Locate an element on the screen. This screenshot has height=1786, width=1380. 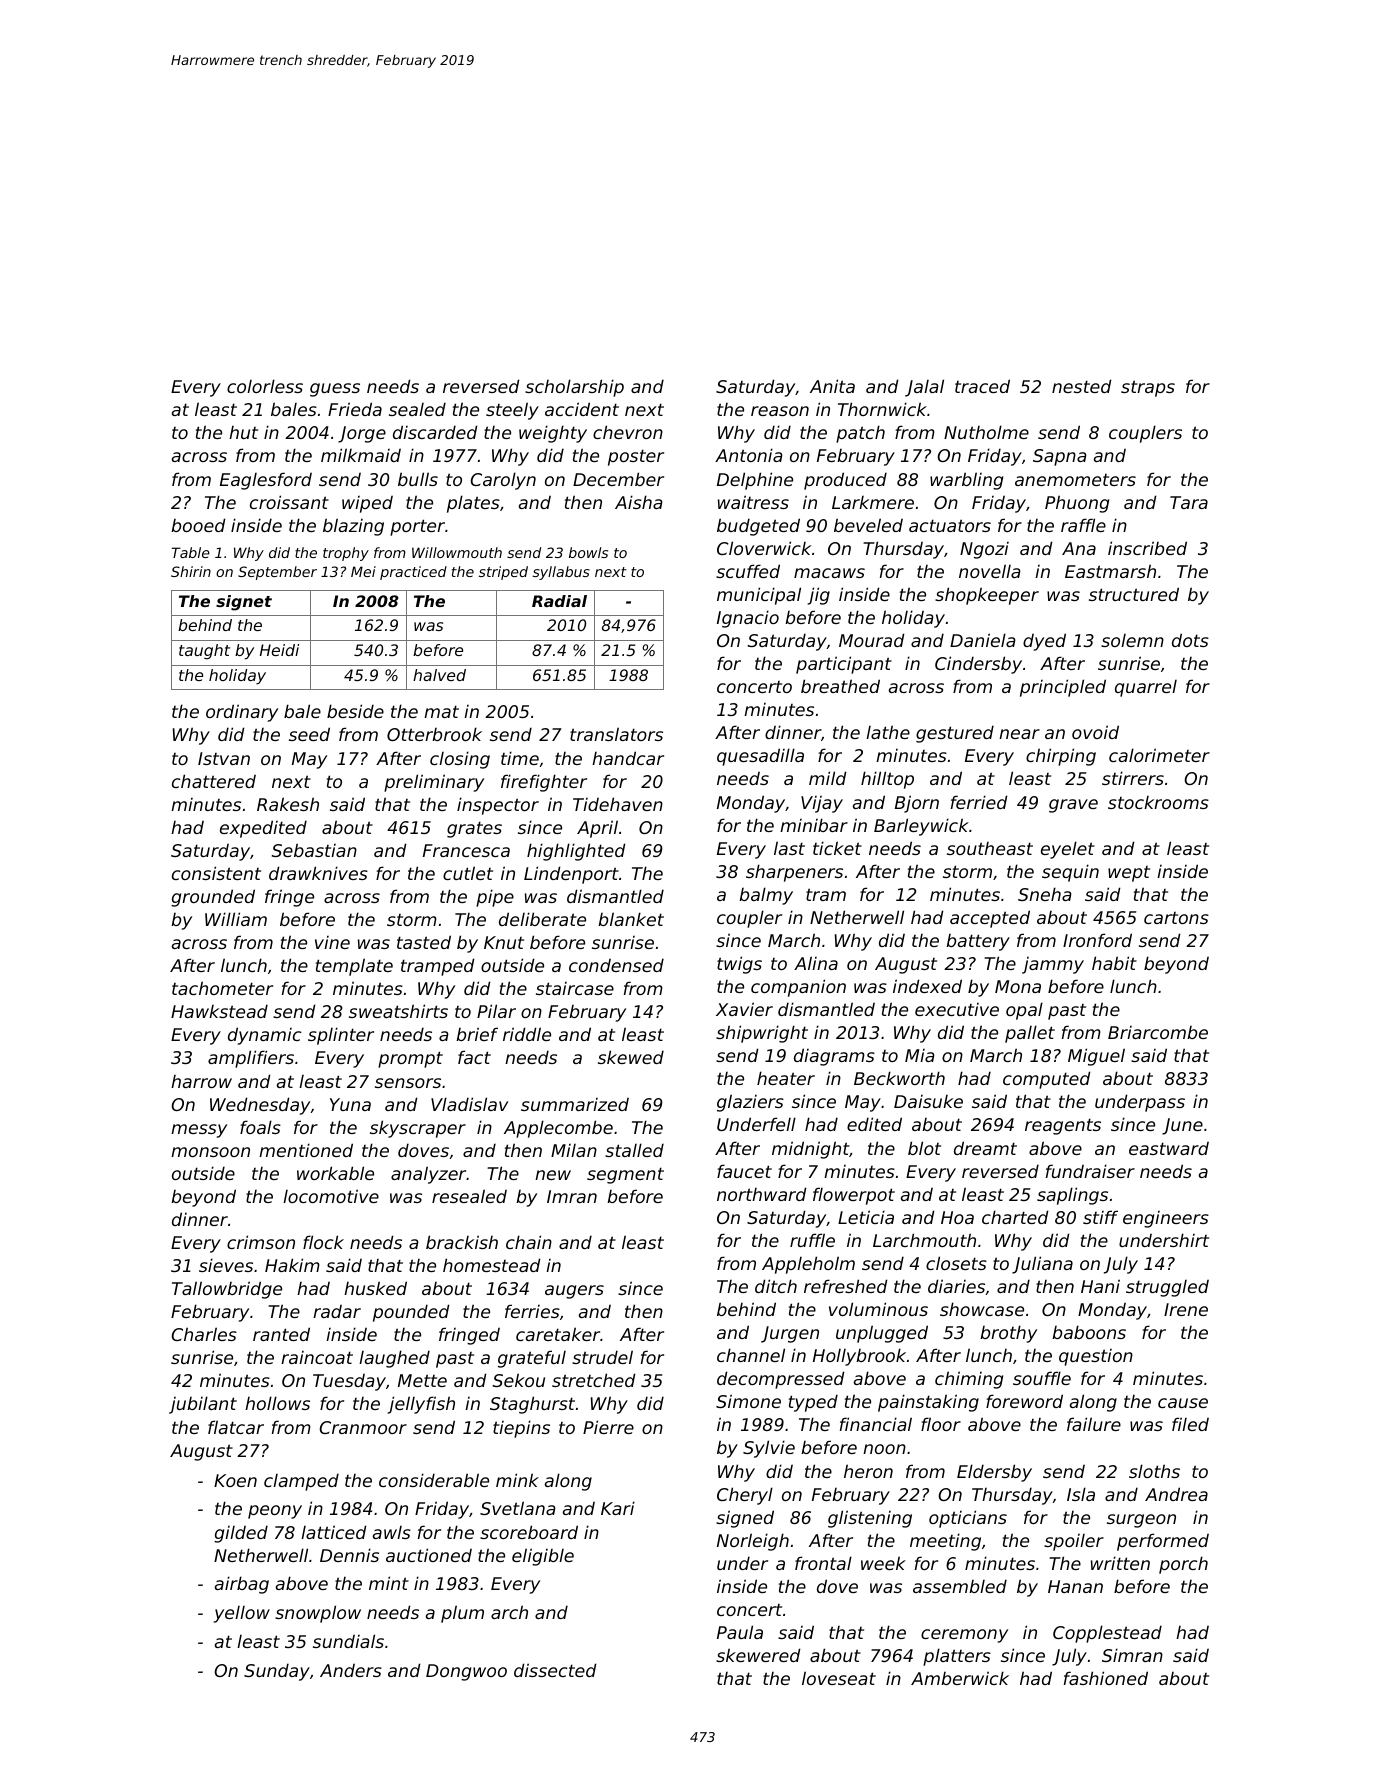
chirping is located at coordinates (1061, 757).
